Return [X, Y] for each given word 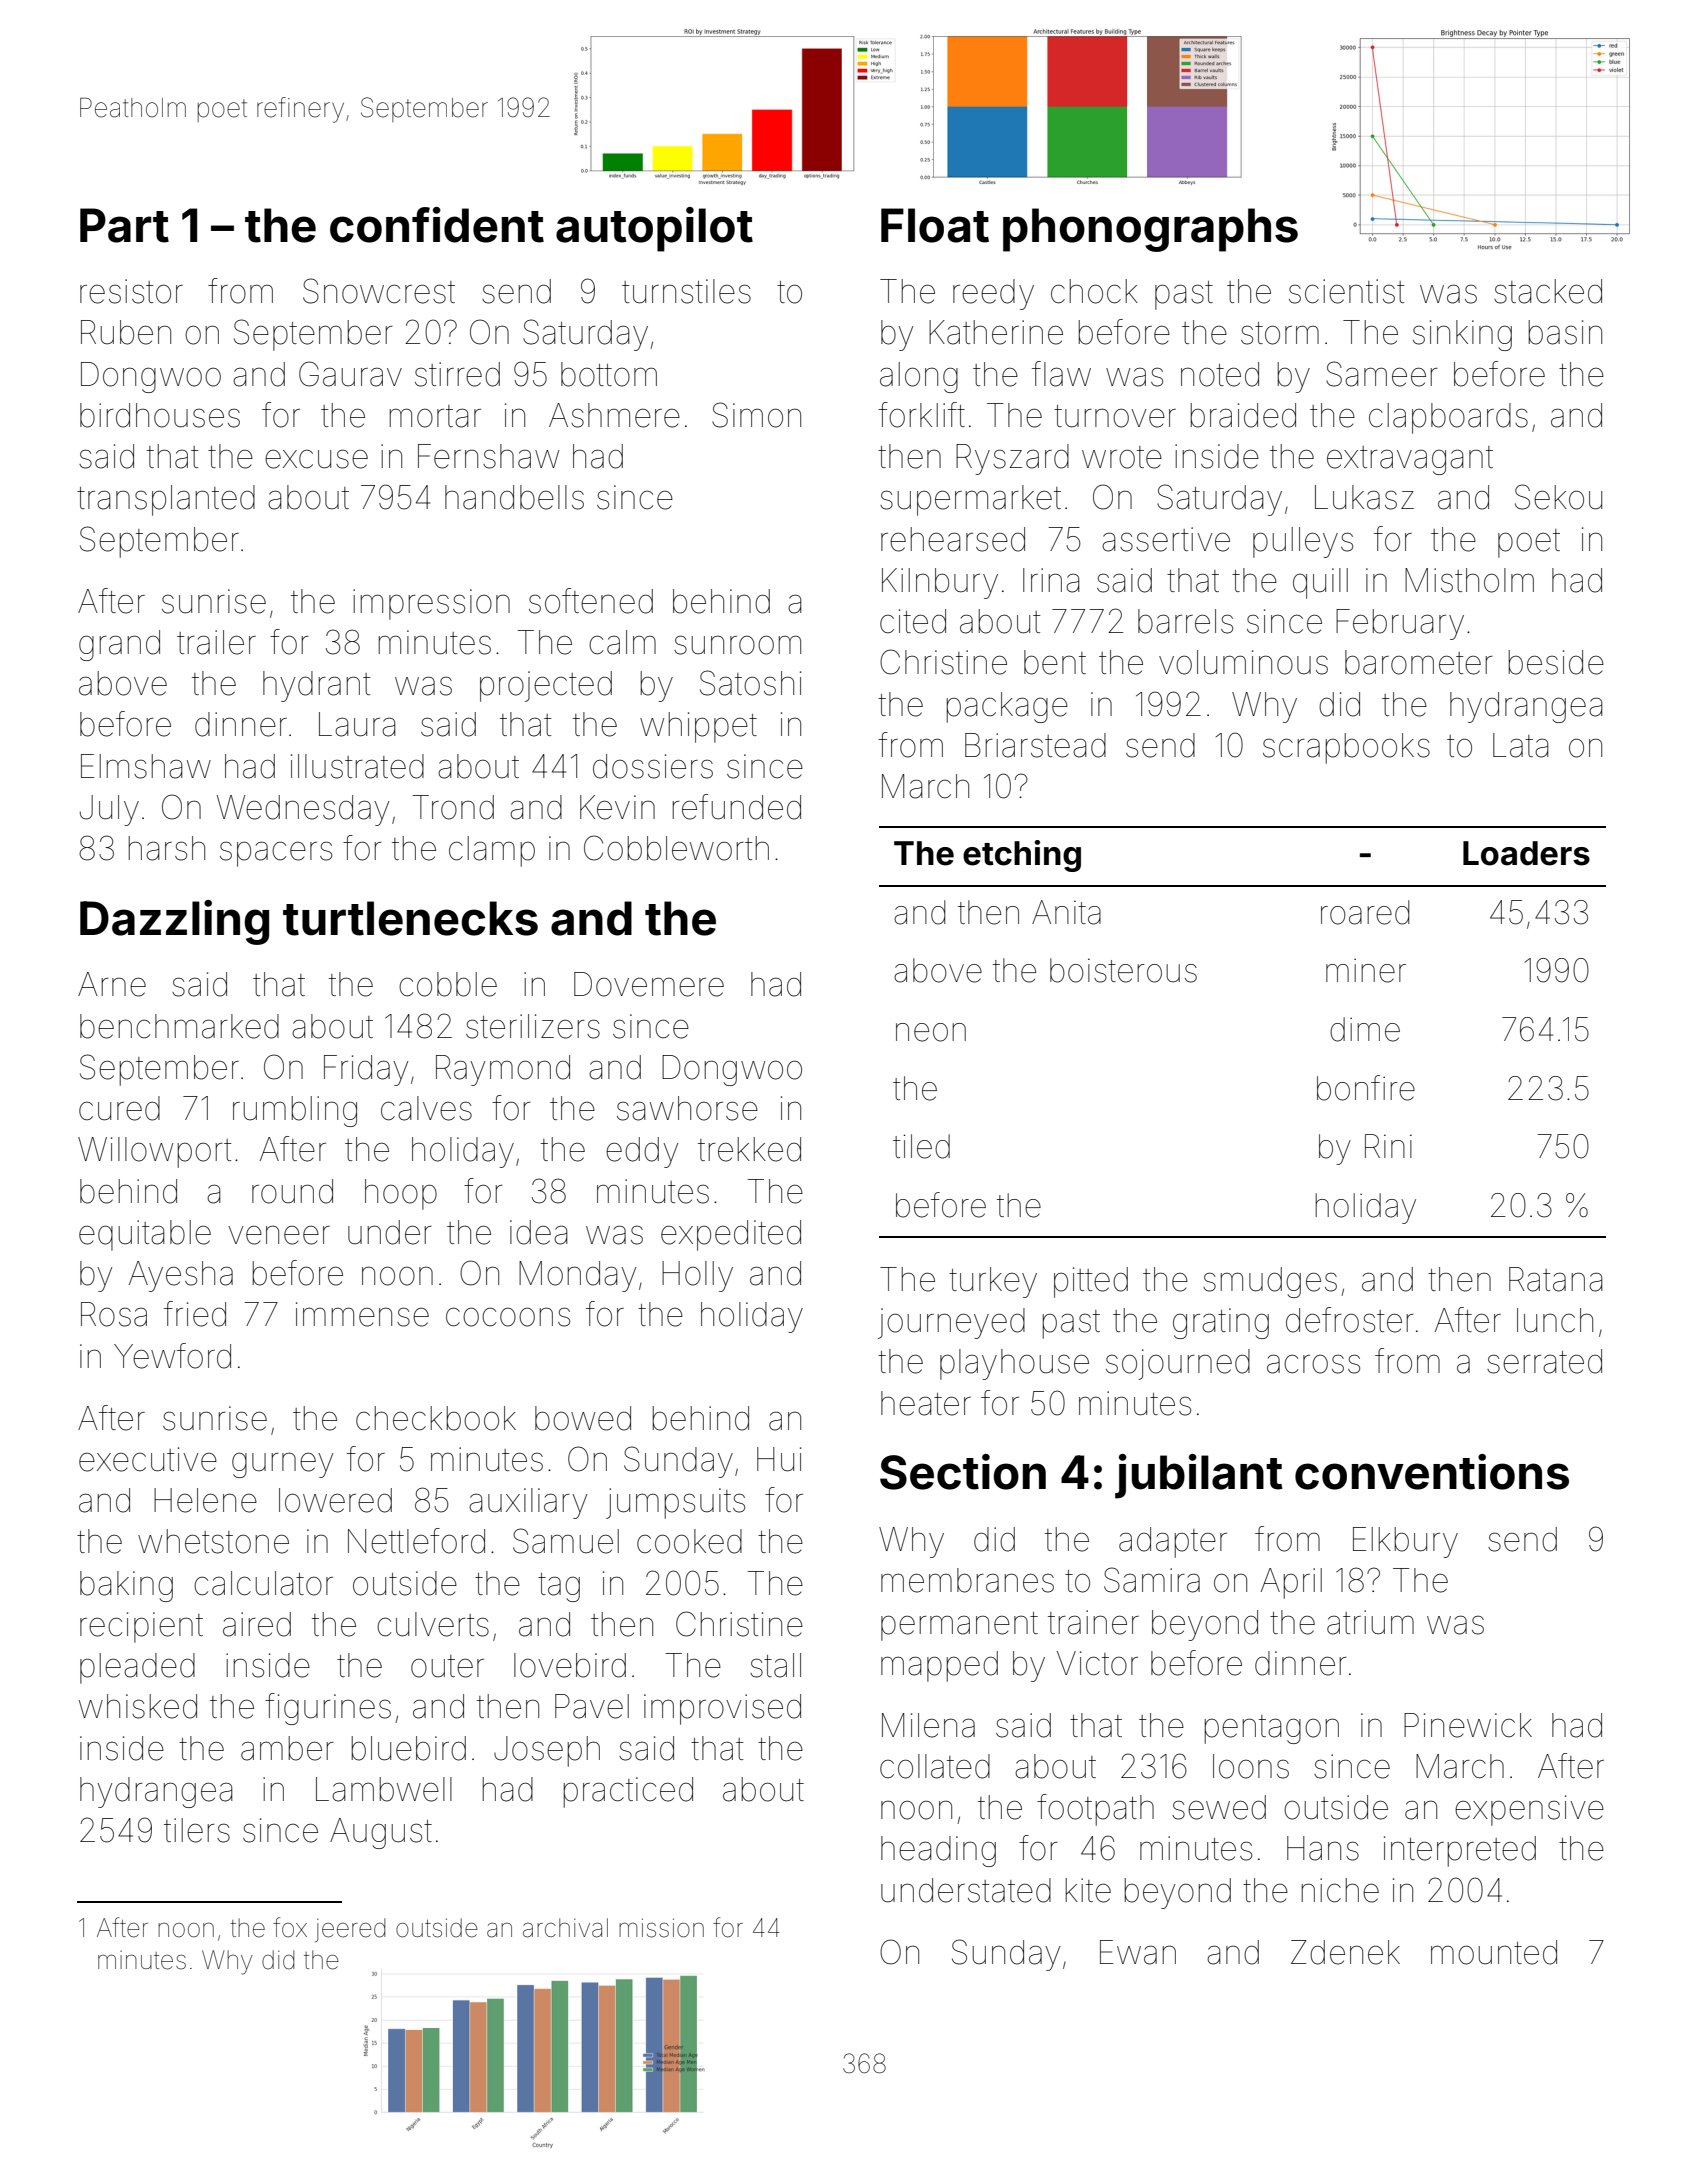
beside [1556, 662]
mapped [939, 1666]
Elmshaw [146, 766]
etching [1022, 856]
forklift [921, 415]
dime [1365, 1029]
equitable [145, 1235]
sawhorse [687, 1108]
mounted [1494, 1952]
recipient [141, 1627]
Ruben [126, 332]
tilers [197, 1830]
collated [935, 1766]
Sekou [1558, 497]
